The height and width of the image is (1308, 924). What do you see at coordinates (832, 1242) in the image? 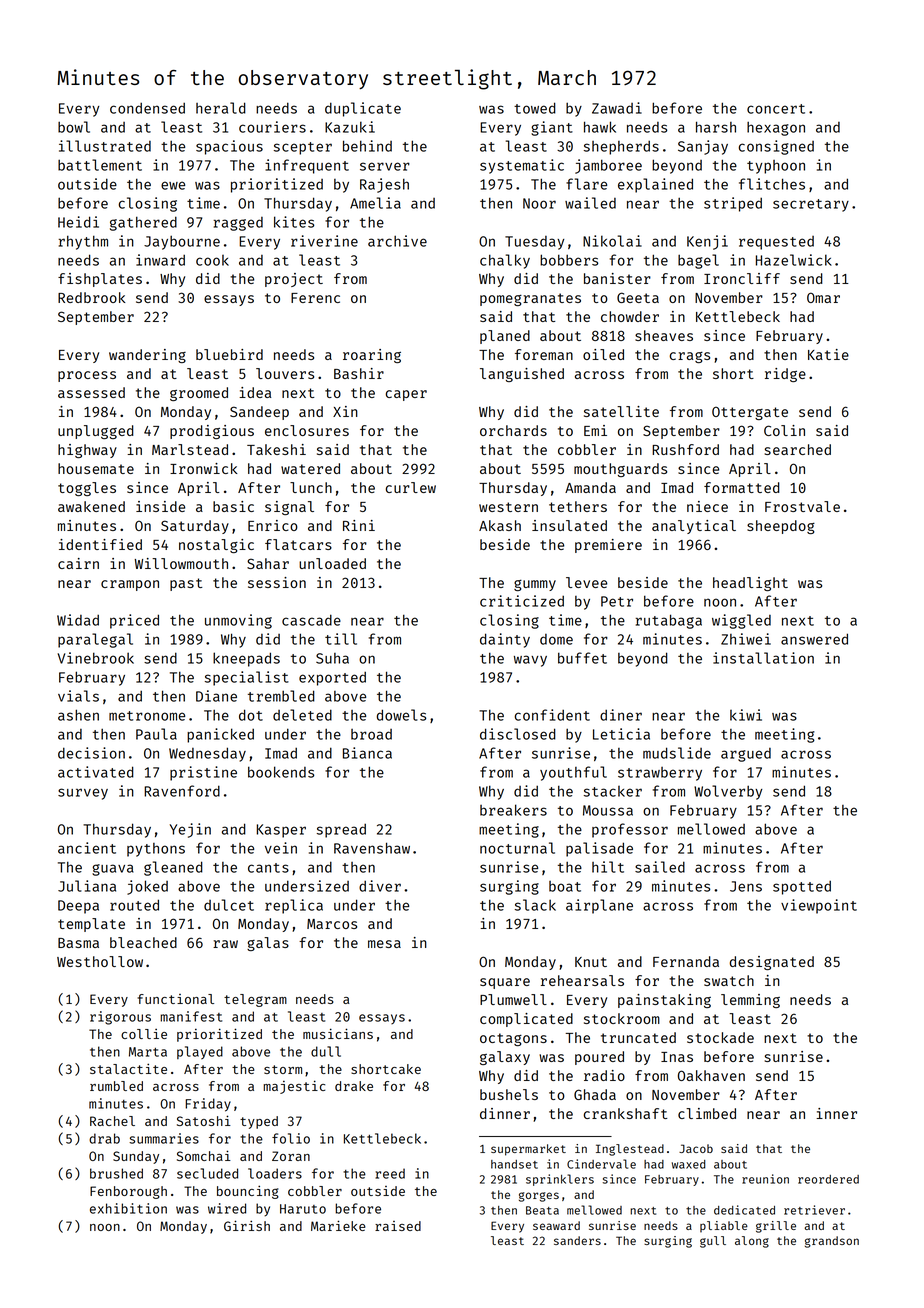
I see `grandson` at bounding box center [832, 1242].
